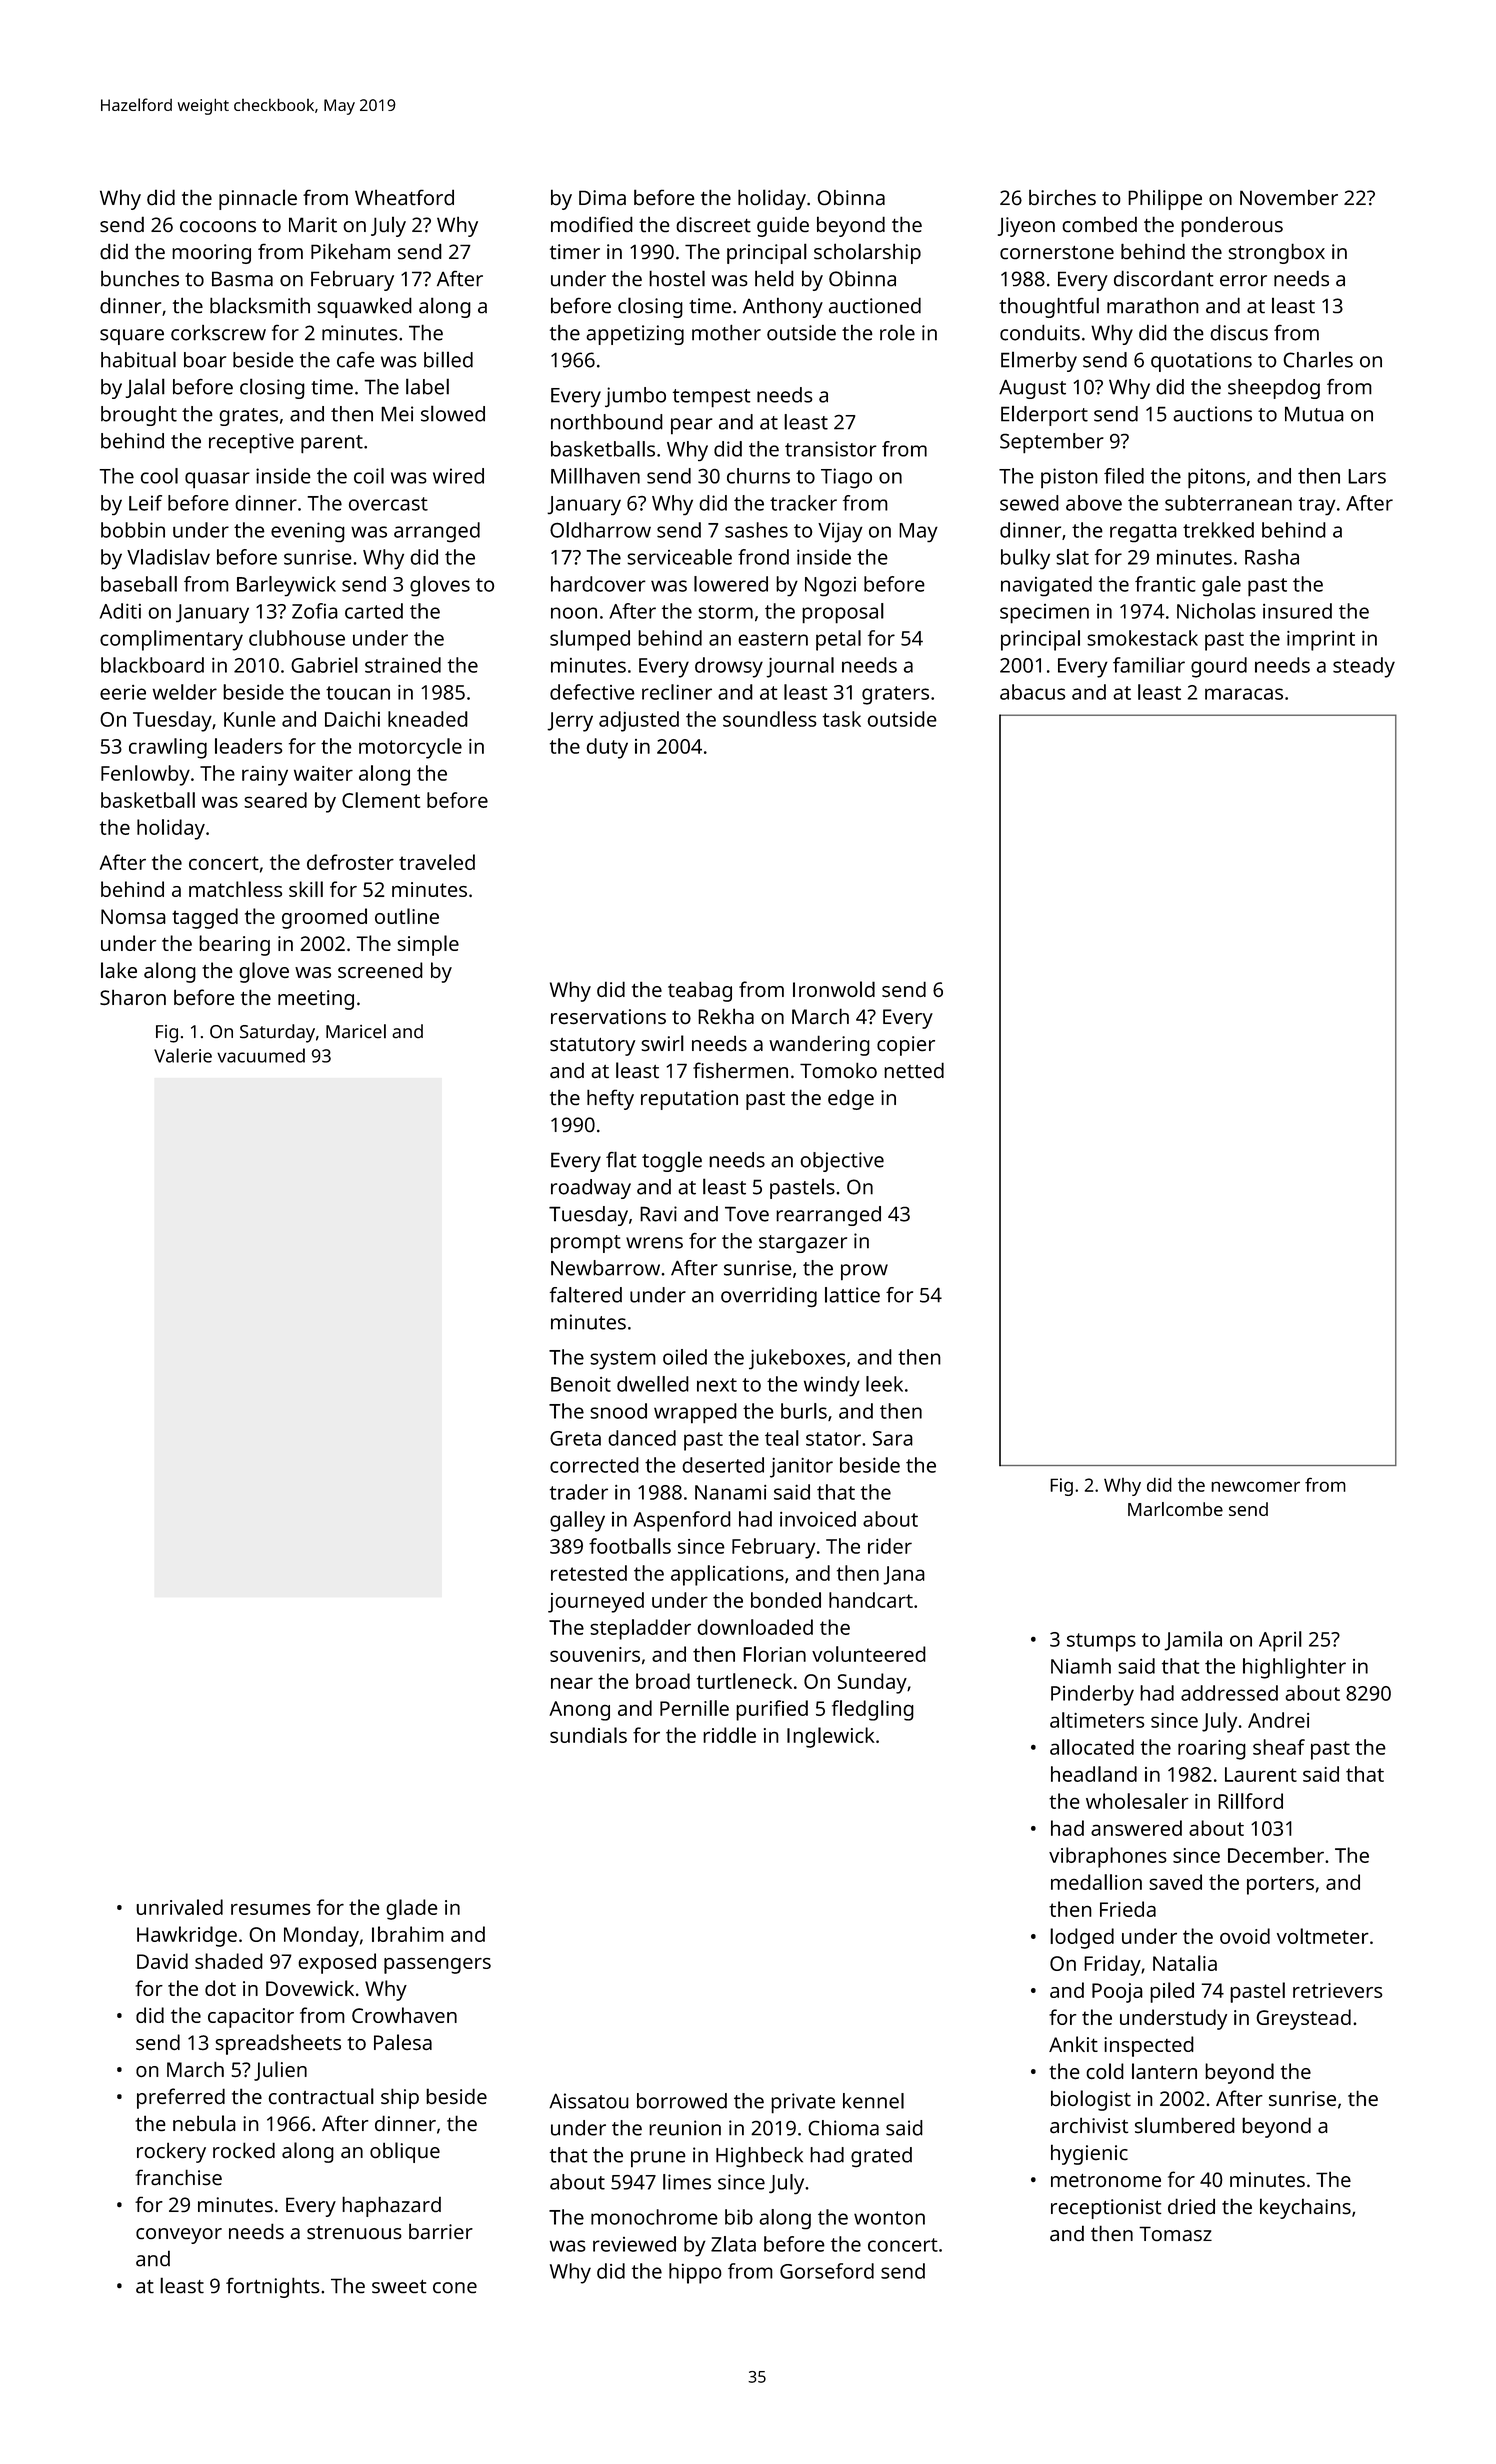 This screenshot has height=2464, width=1496. Describe the element at coordinates (586, 1244) in the screenshot. I see `prompt` at that location.
